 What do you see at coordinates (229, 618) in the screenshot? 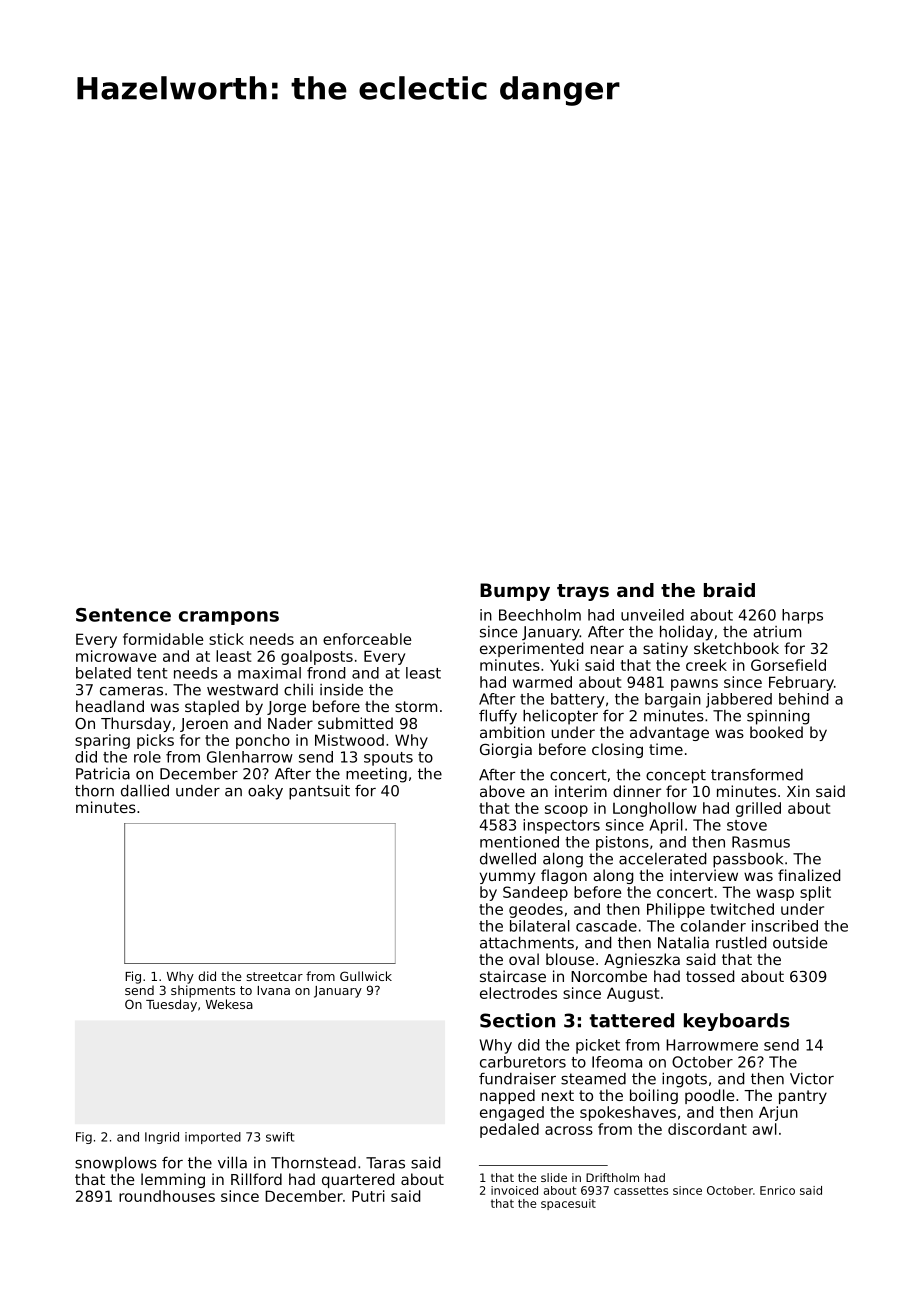
I see `crampons` at bounding box center [229, 618].
